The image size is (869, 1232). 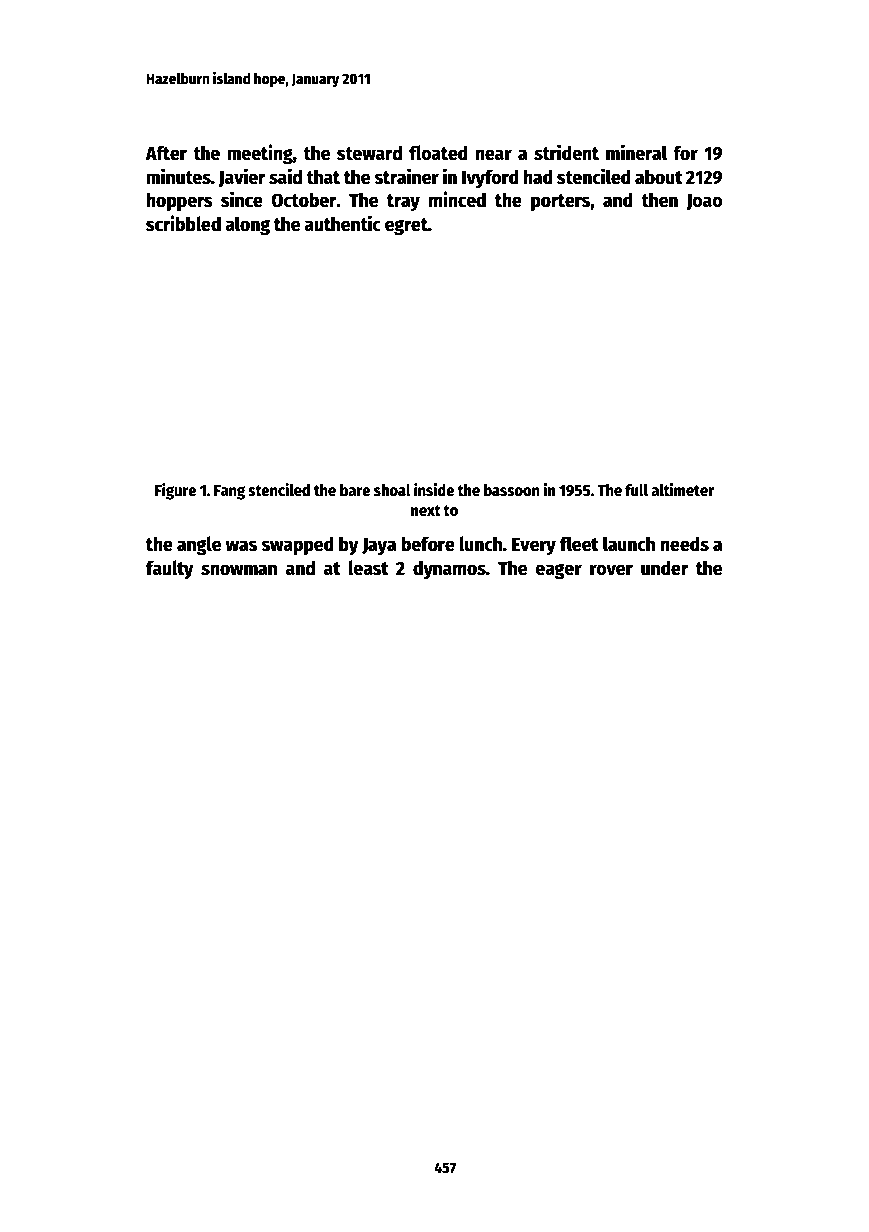 What do you see at coordinates (355, 490) in the screenshot?
I see `bare` at bounding box center [355, 490].
